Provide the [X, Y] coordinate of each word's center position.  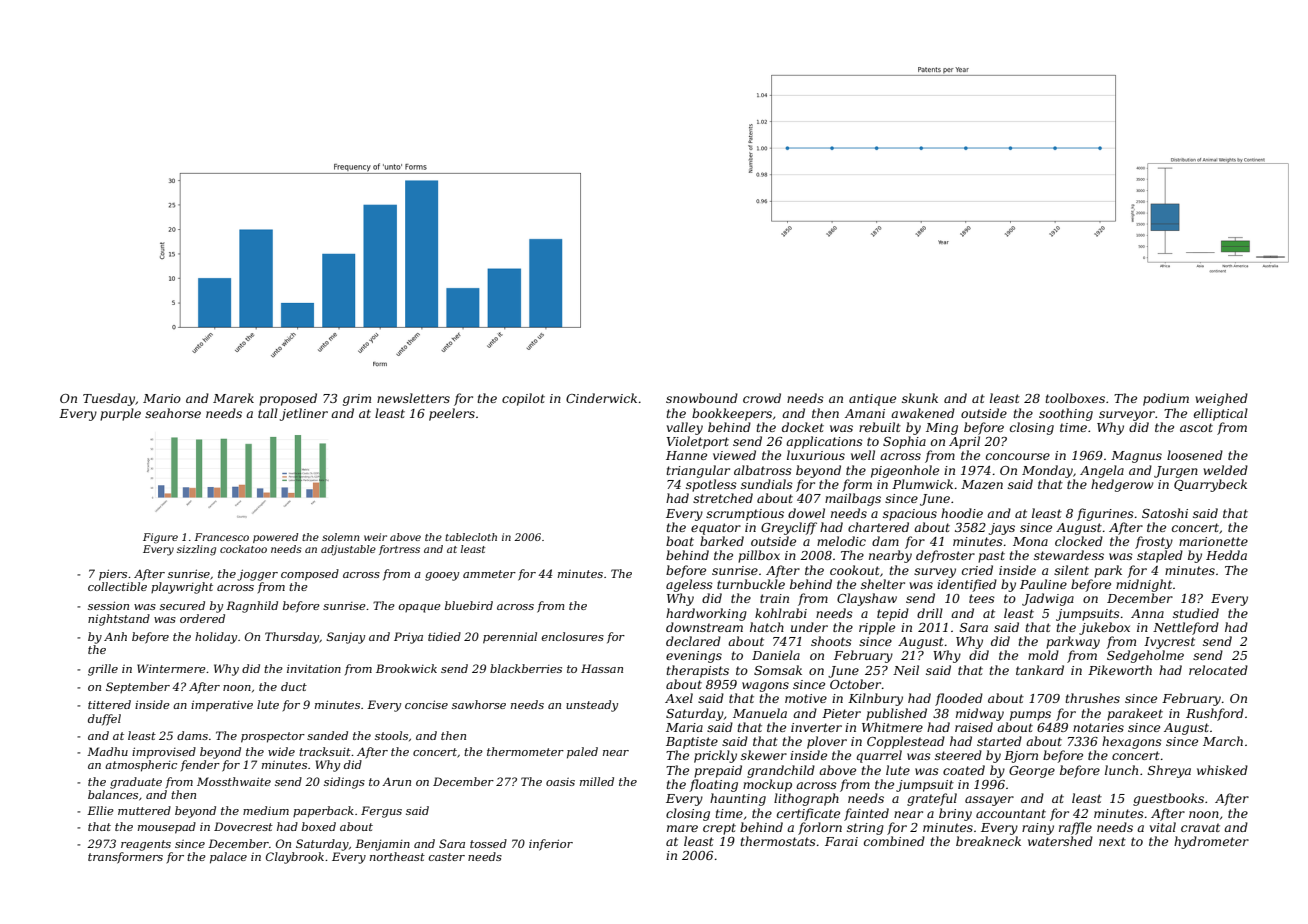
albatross [763, 470]
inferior [551, 845]
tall [268, 413]
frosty [1154, 542]
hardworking [706, 614]
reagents [146, 845]
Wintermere [171, 668]
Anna [1147, 613]
